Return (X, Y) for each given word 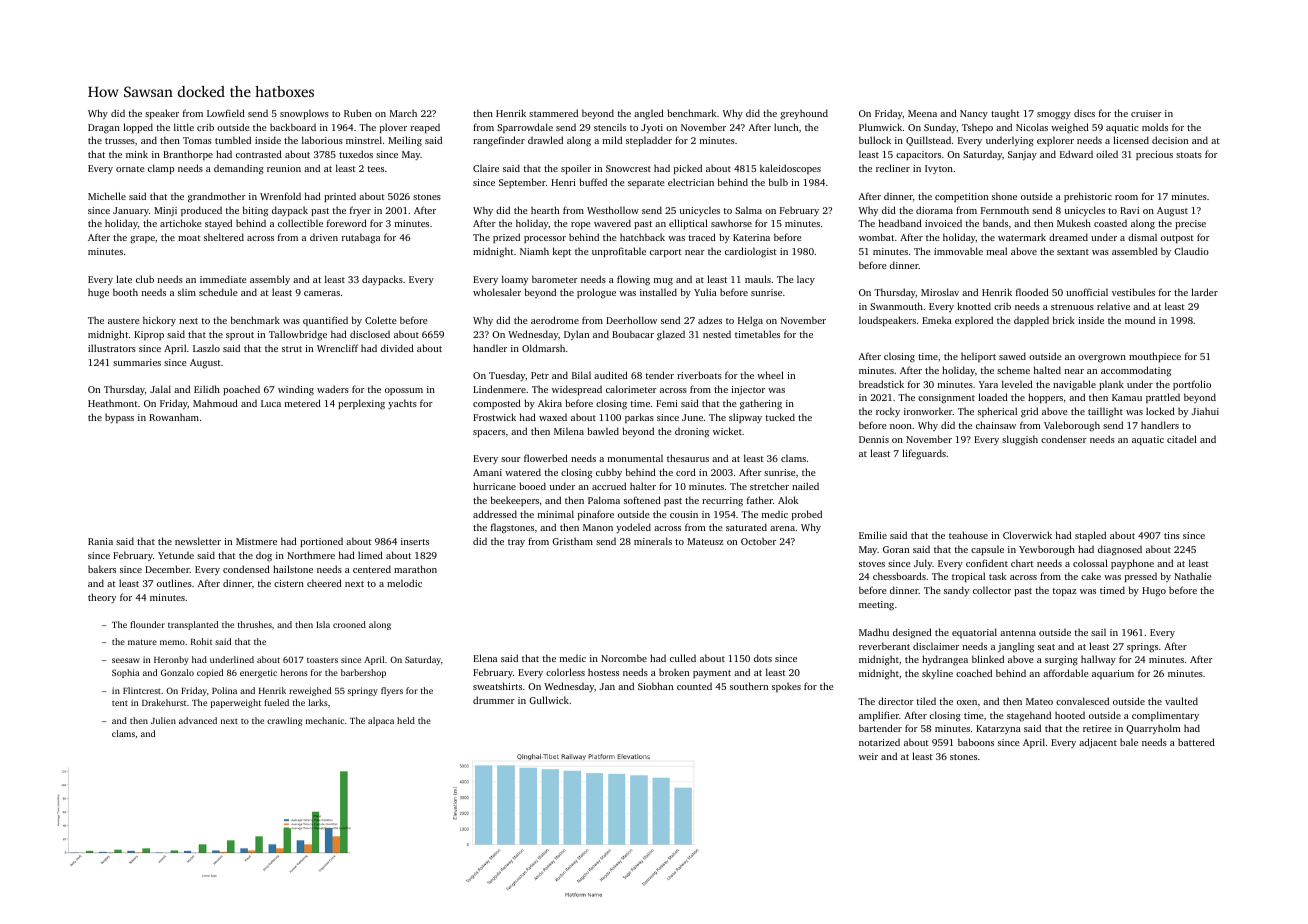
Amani (487, 472)
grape (142, 240)
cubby (609, 473)
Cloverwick (1027, 535)
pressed (1141, 577)
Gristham (572, 541)
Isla (323, 624)
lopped (138, 128)
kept (562, 252)
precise (1190, 224)
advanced (198, 720)
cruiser (1146, 113)
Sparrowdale (525, 128)
